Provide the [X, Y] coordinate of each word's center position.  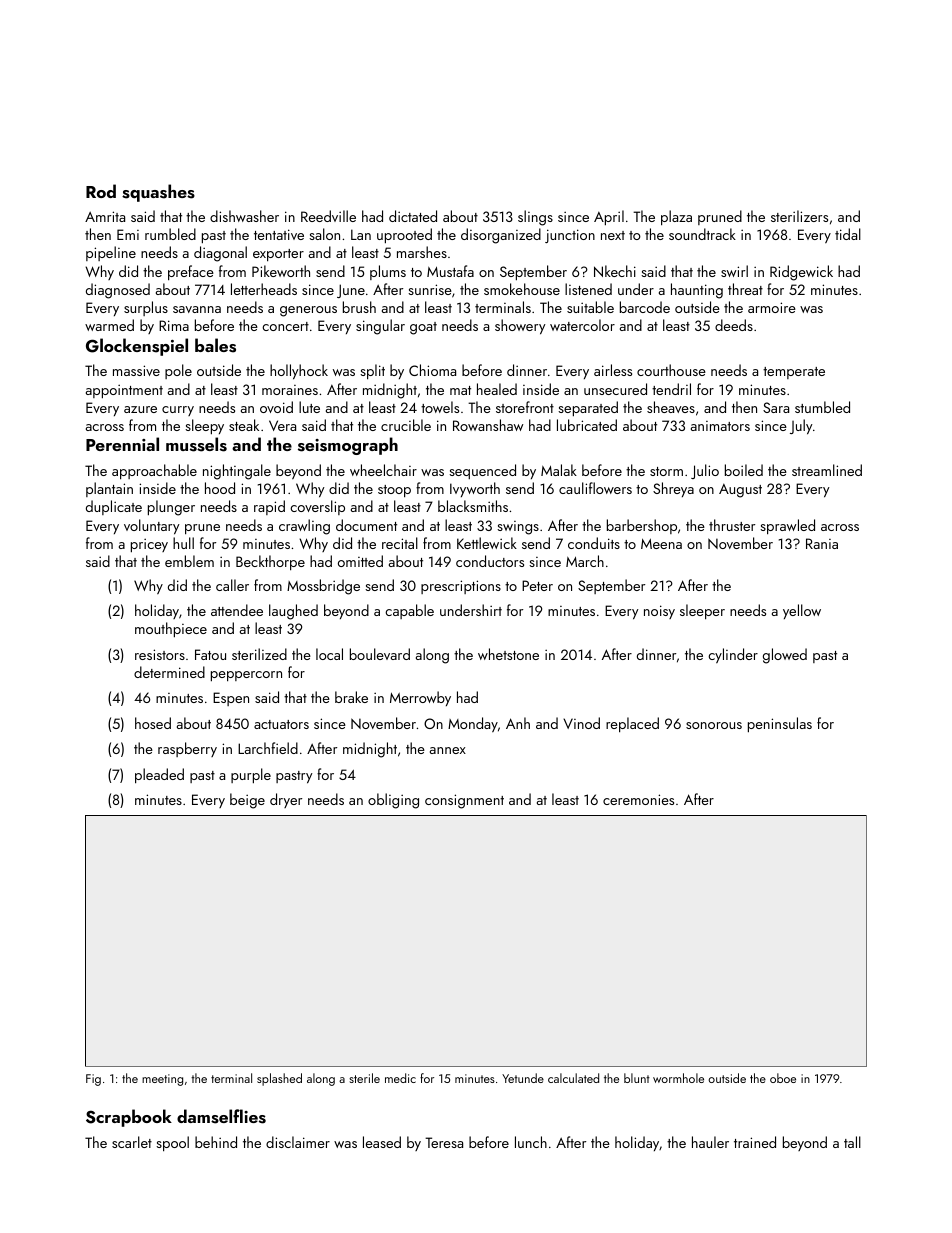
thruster [732, 525]
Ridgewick [801, 273]
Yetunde [523, 1078]
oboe [783, 1078]
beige [247, 801]
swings [518, 528]
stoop [394, 491]
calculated [573, 1078]
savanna [197, 309]
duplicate [114, 507]
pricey [149, 545]
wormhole [678, 1078]
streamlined [827, 470]
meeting [162, 1080]
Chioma [432, 370]
